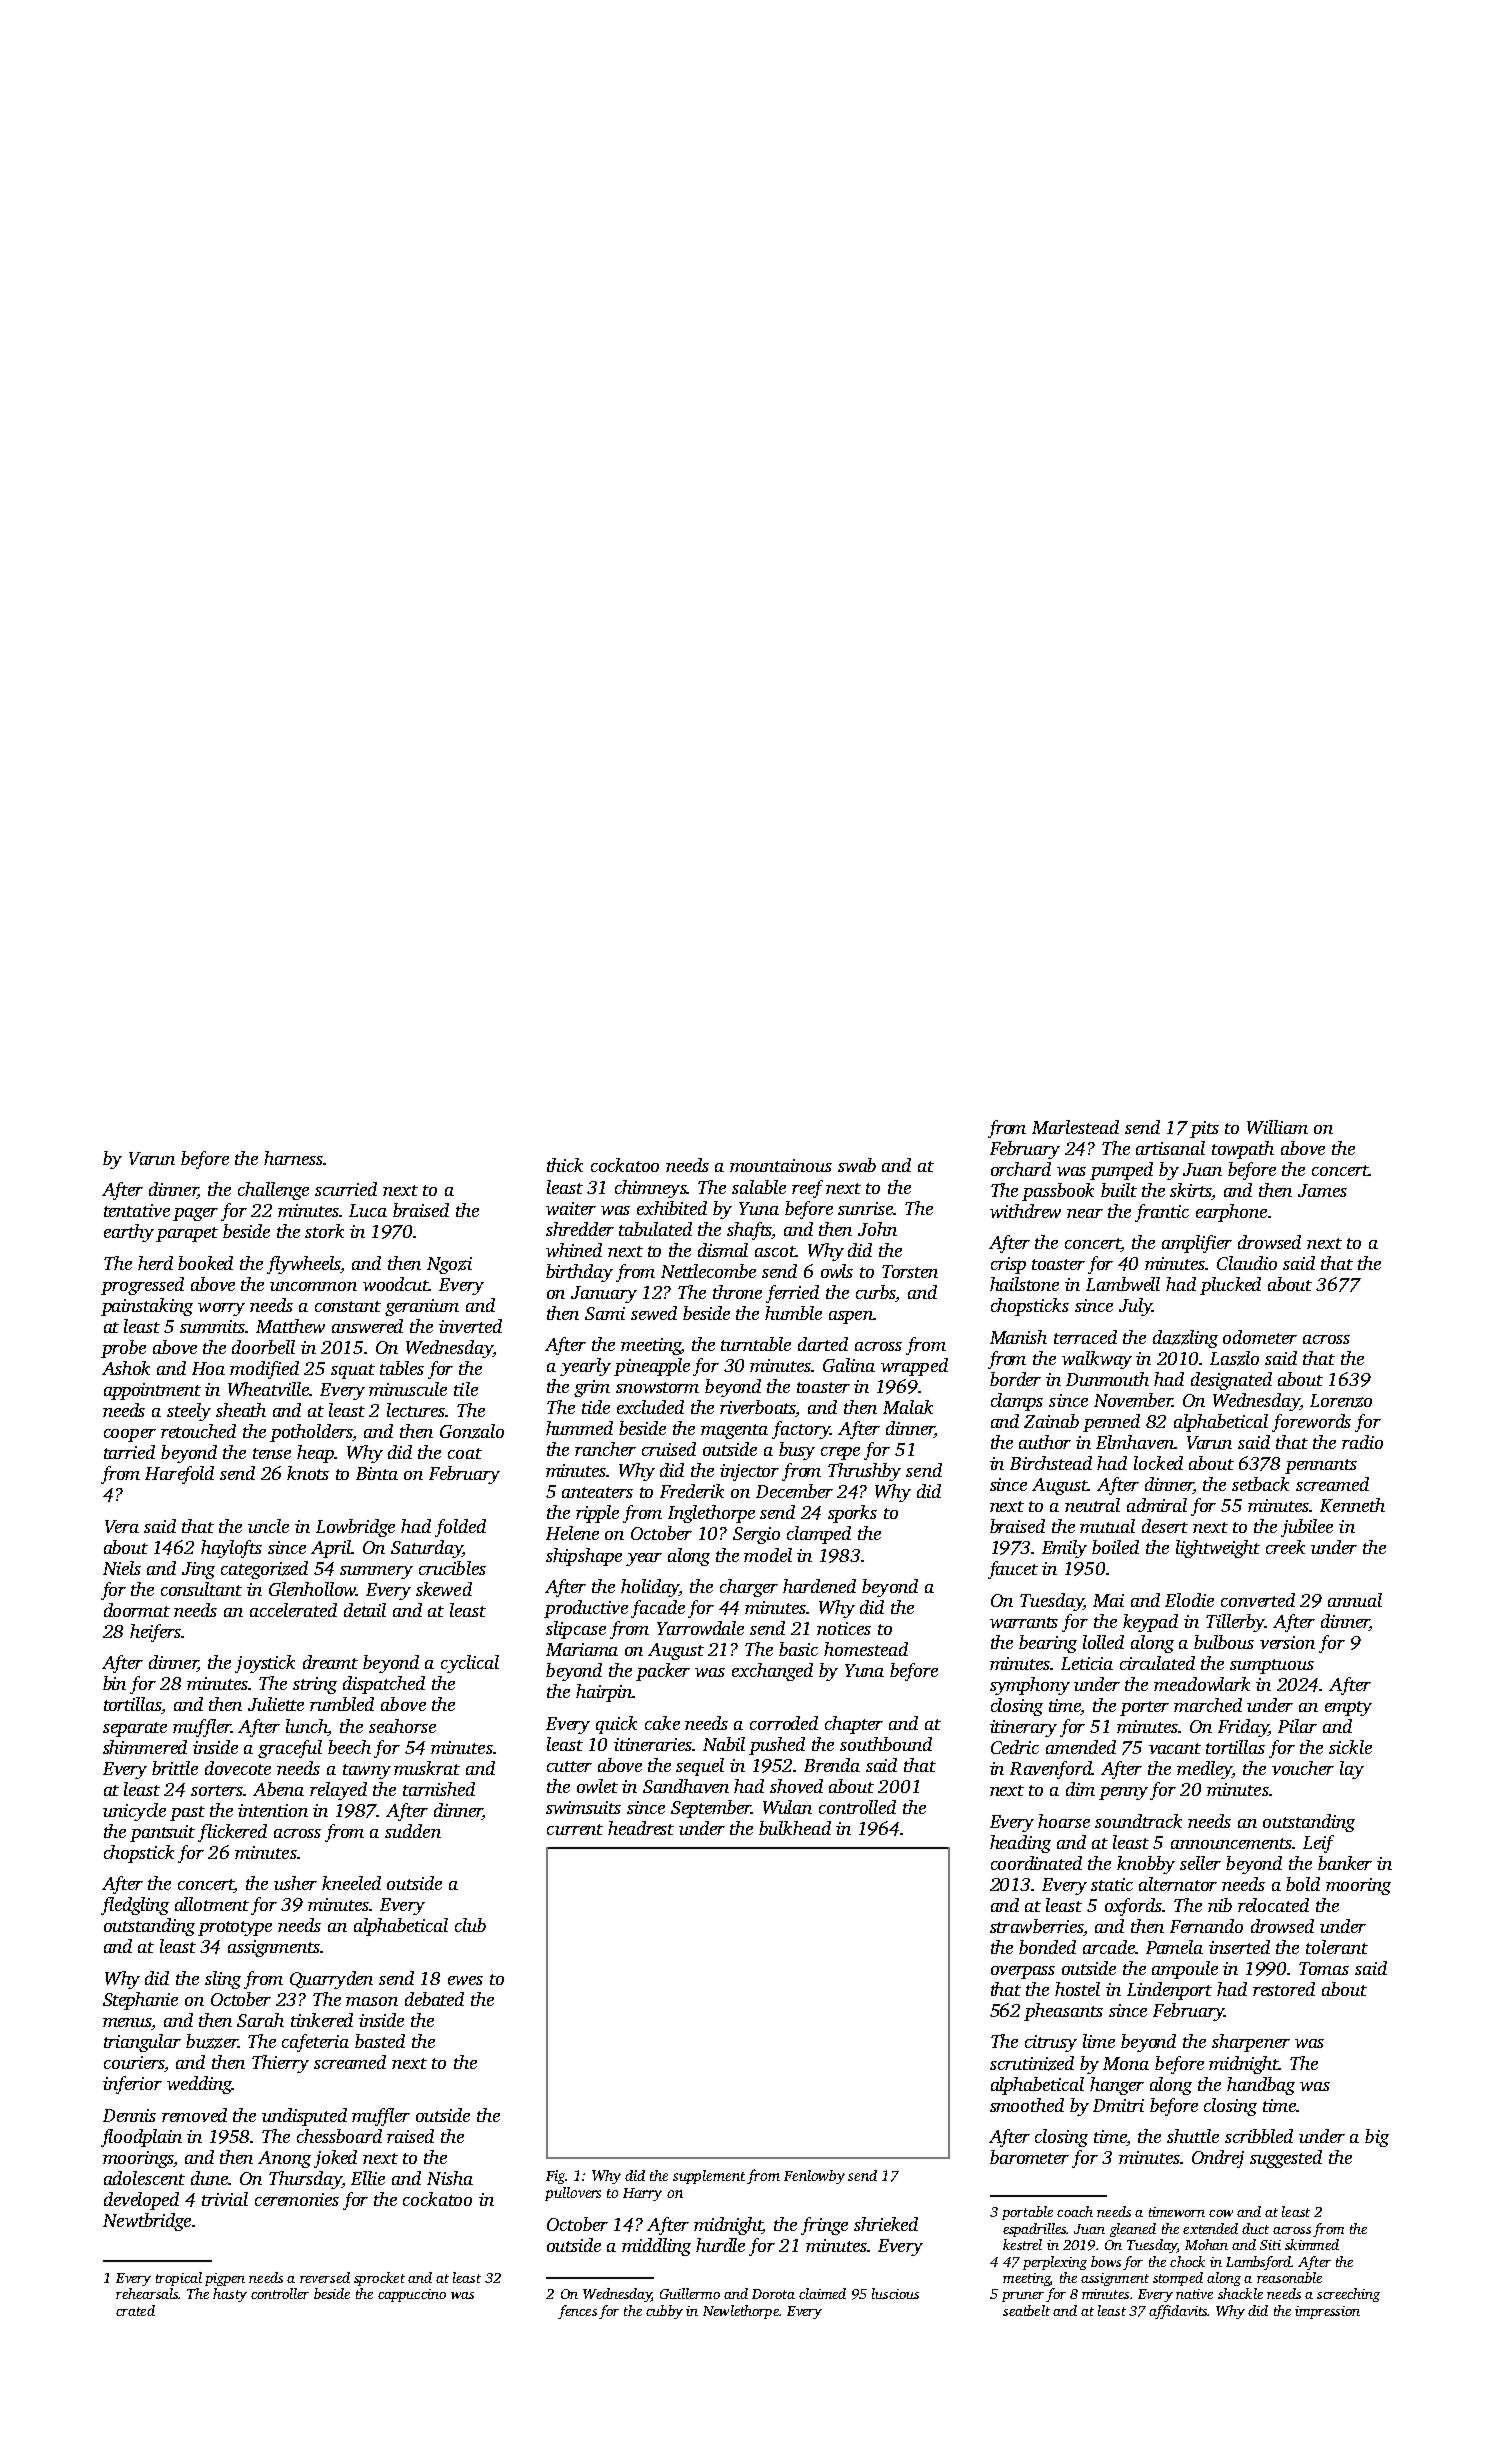 The image size is (1496, 2464). I want to click on cubby, so click(664, 2312).
